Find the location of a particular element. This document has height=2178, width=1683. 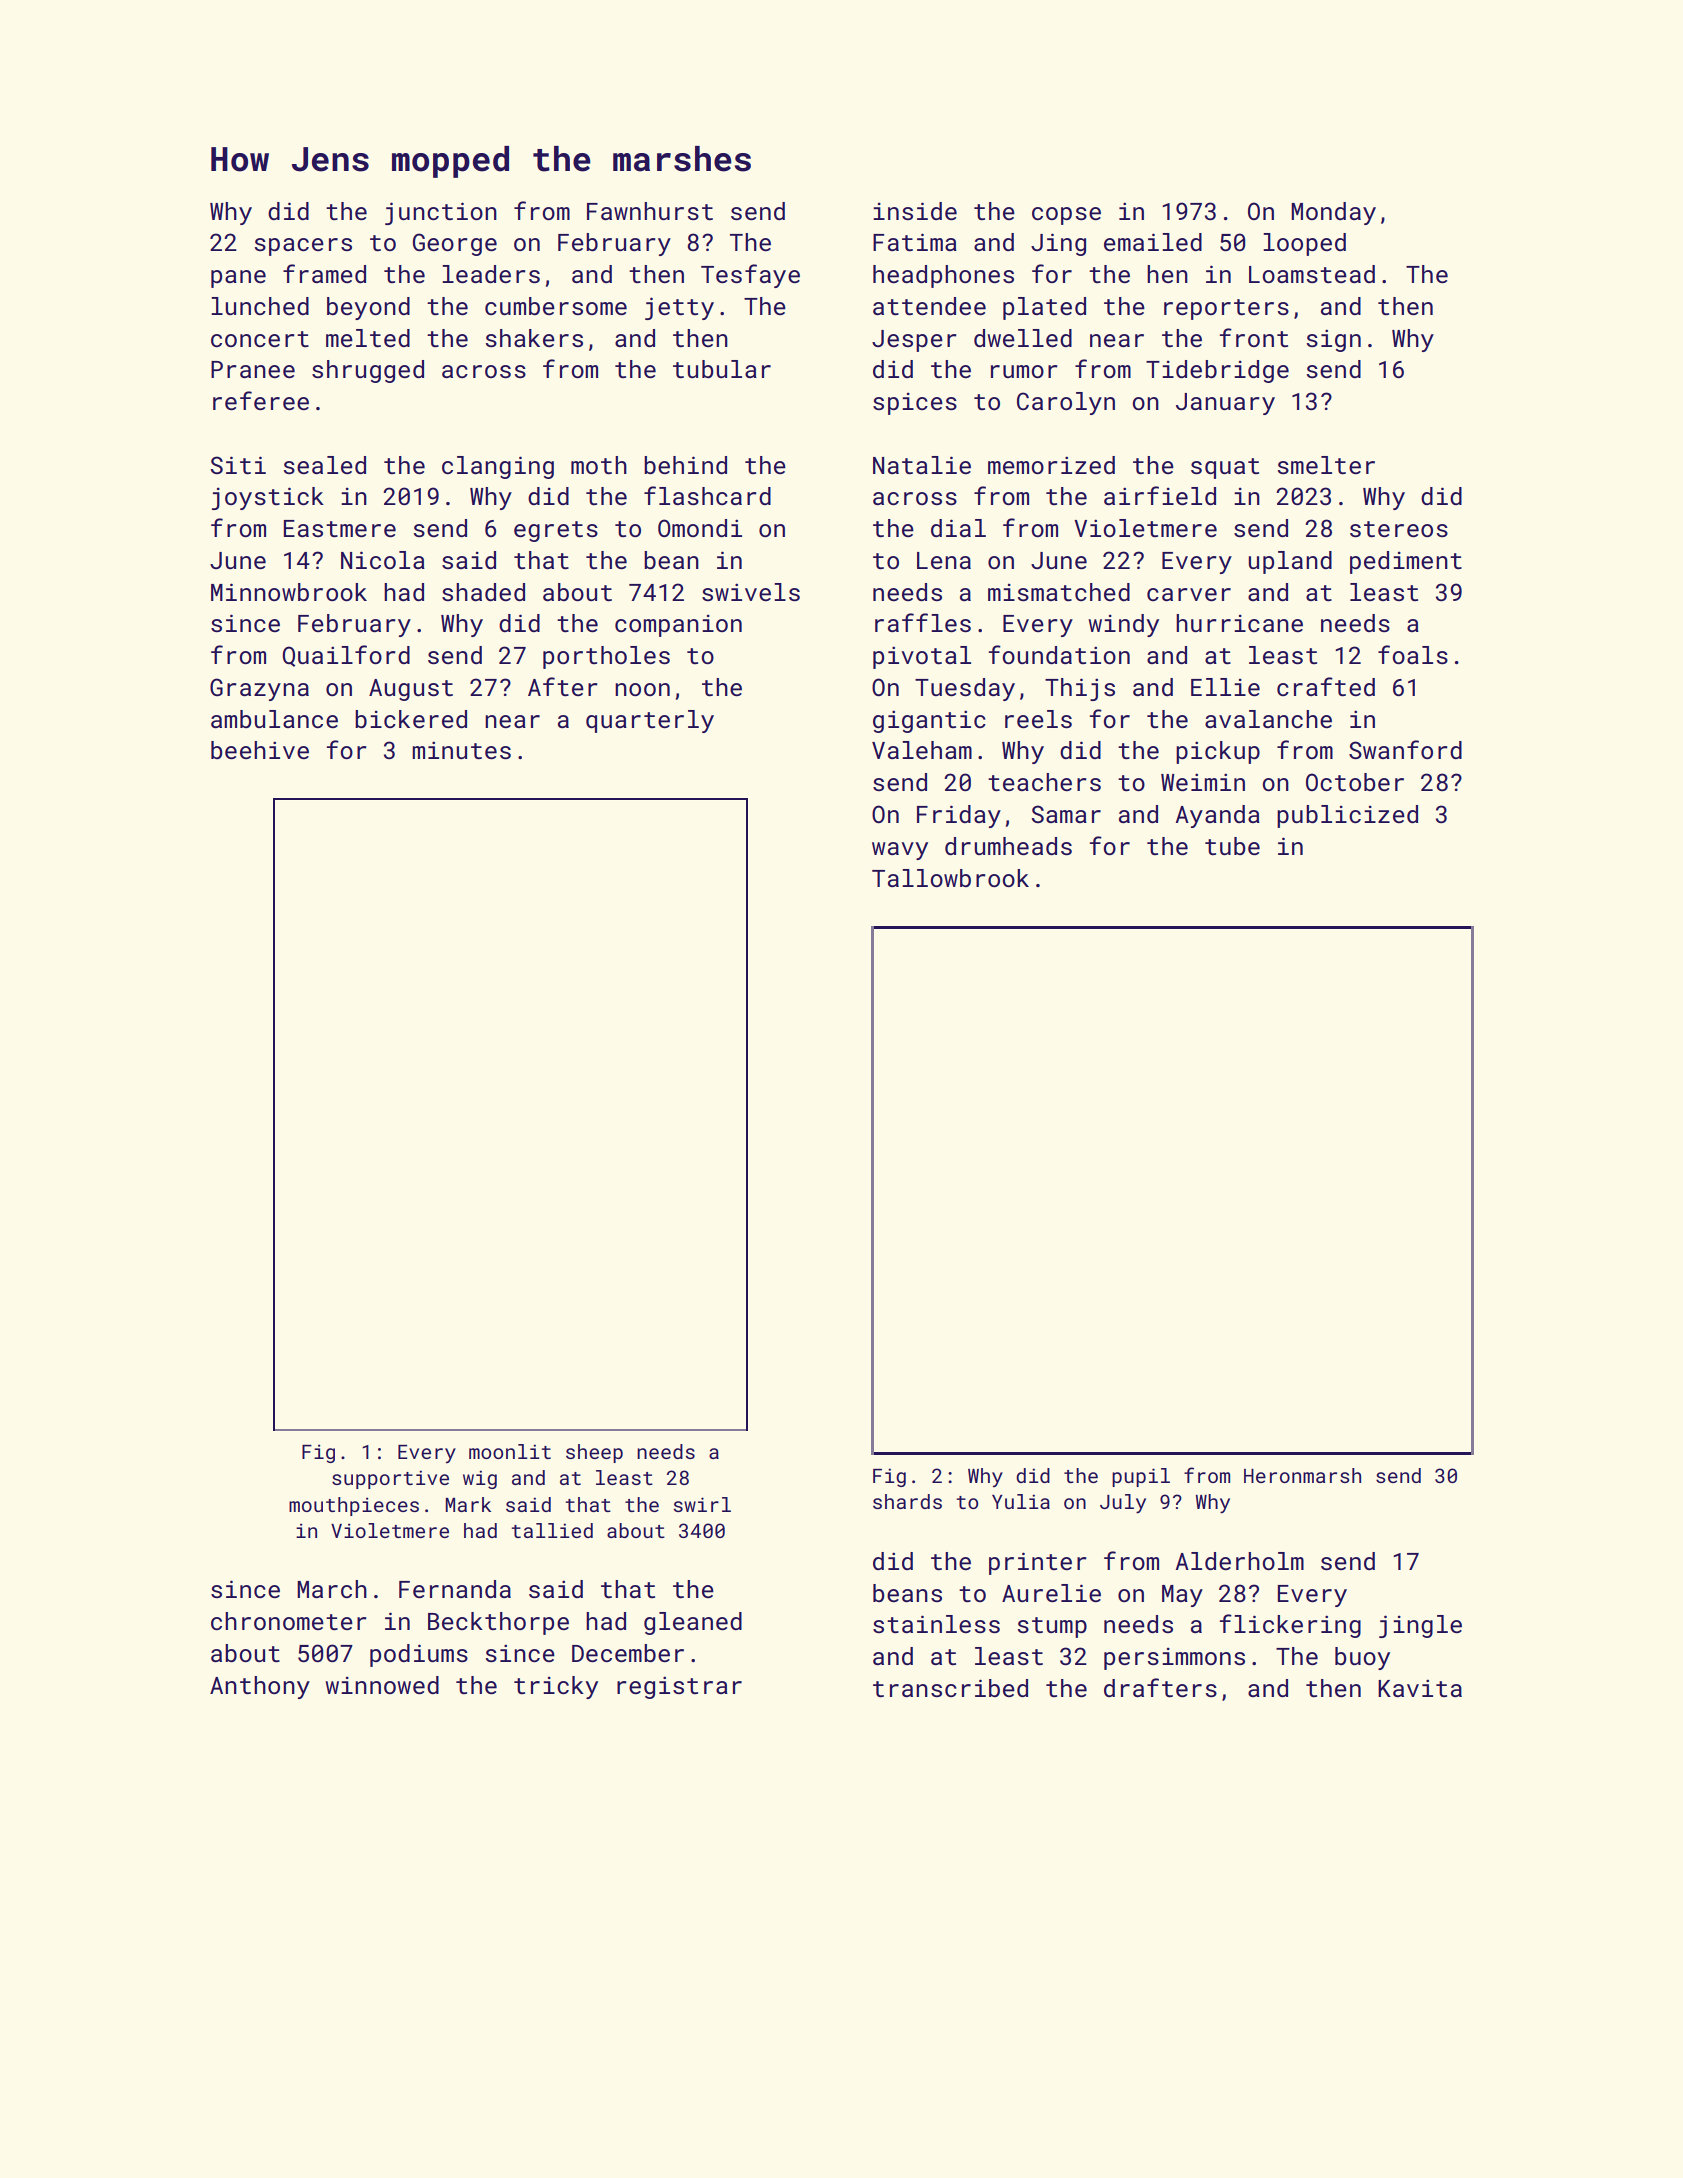

junction is located at coordinates (441, 213).
